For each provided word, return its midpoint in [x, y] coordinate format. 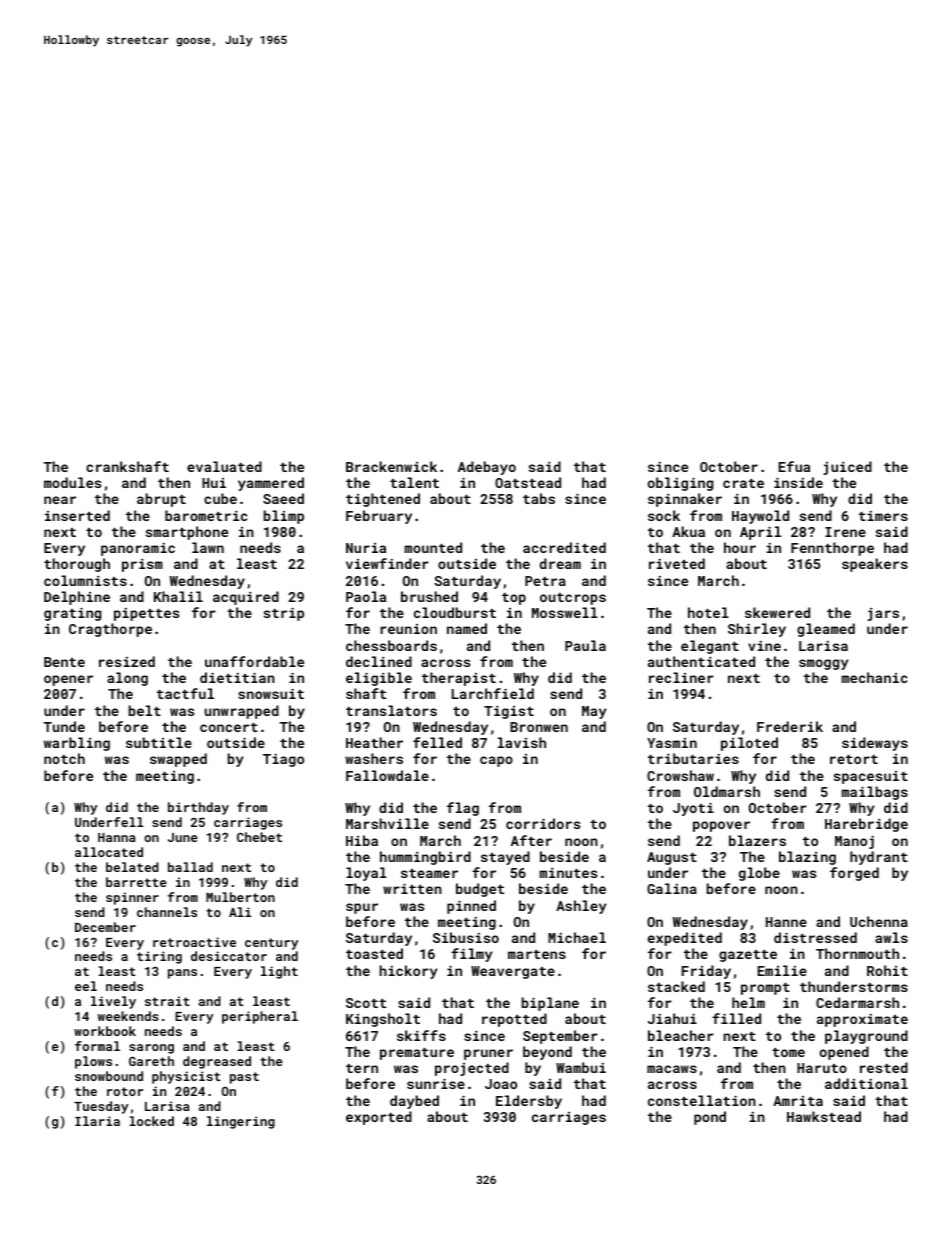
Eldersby [529, 1102]
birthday [198, 808]
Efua [794, 466]
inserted [77, 515]
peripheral [260, 1017]
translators [391, 710]
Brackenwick [391, 466]
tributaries [693, 758]
